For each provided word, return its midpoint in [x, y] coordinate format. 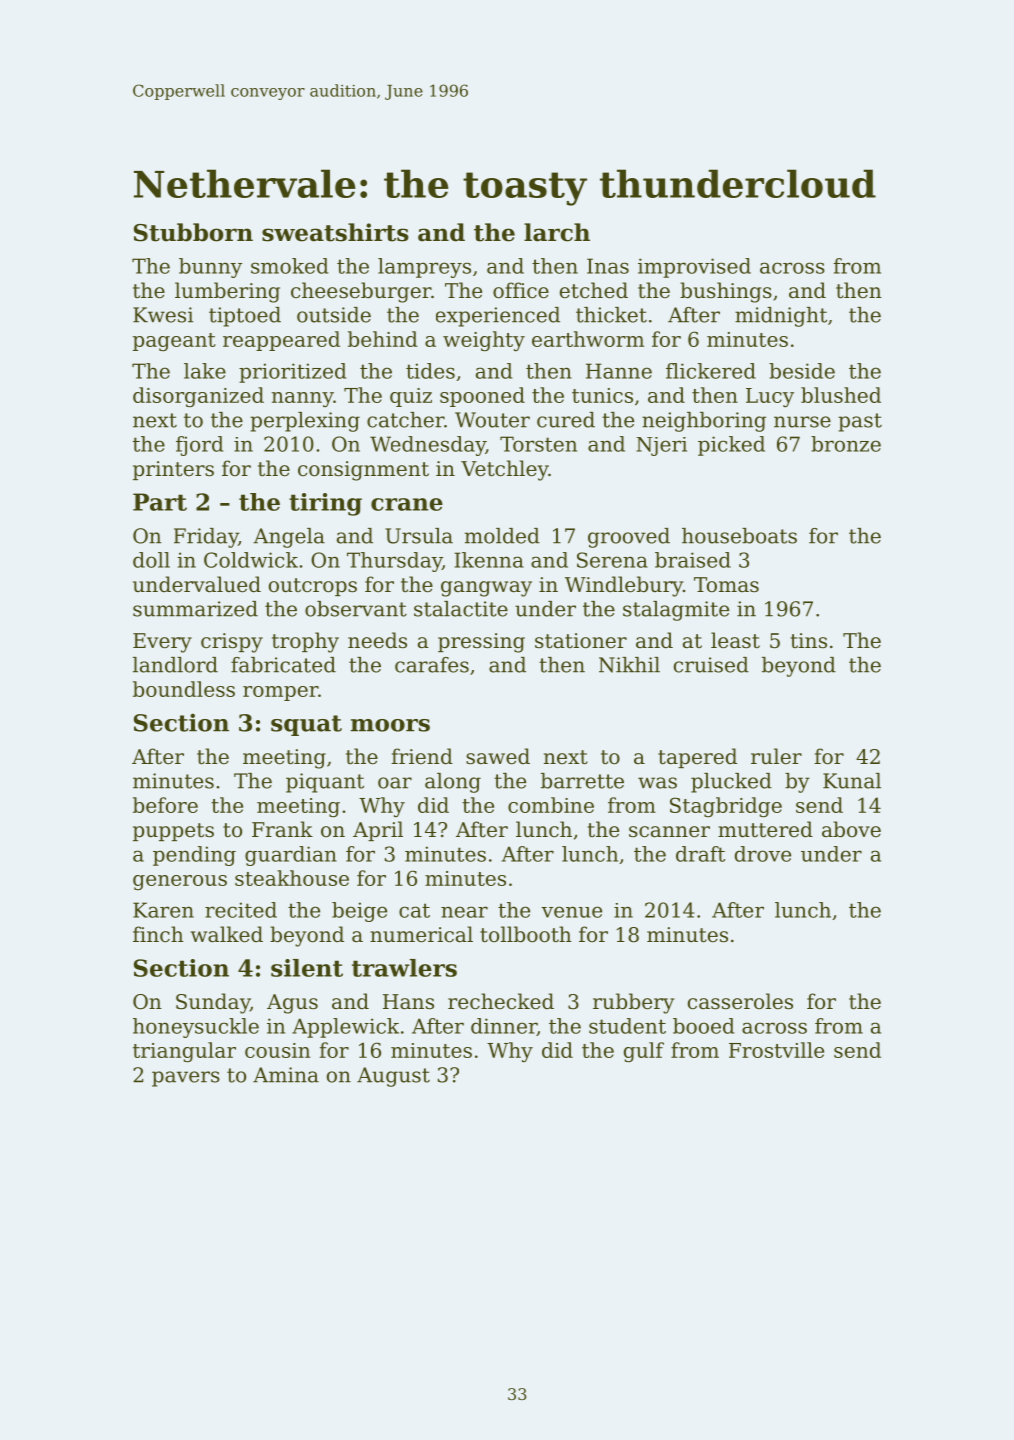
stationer [581, 641]
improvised [694, 268]
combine [551, 805]
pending [194, 856]
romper [280, 693]
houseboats [739, 536]
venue [571, 912]
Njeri [661, 446]
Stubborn [193, 232]
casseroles [740, 1001]
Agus [292, 1004]
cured [566, 420]
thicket [611, 315]
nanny [302, 399]
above [851, 829]
